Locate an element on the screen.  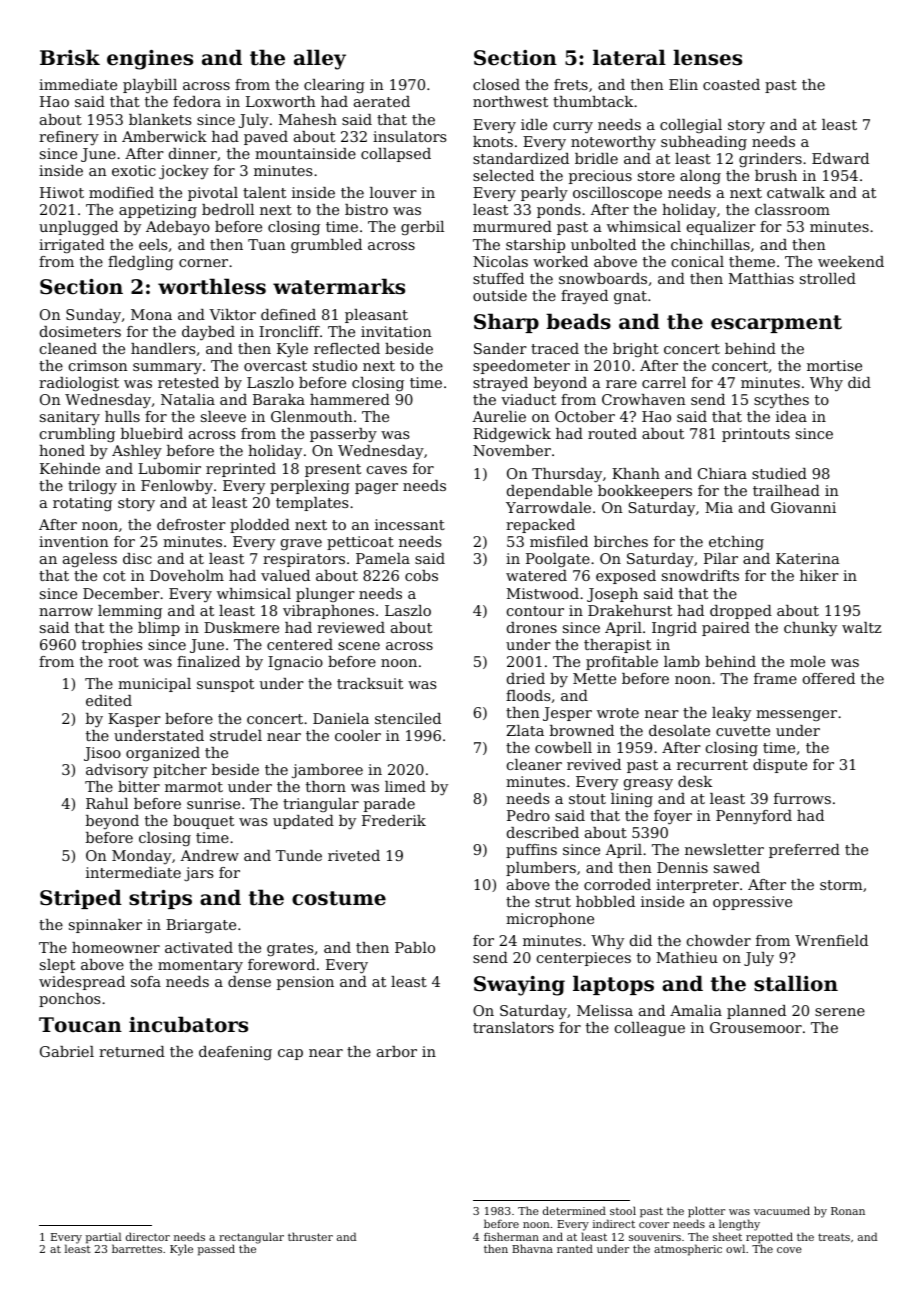
atmospheric is located at coordinates (688, 1250).
